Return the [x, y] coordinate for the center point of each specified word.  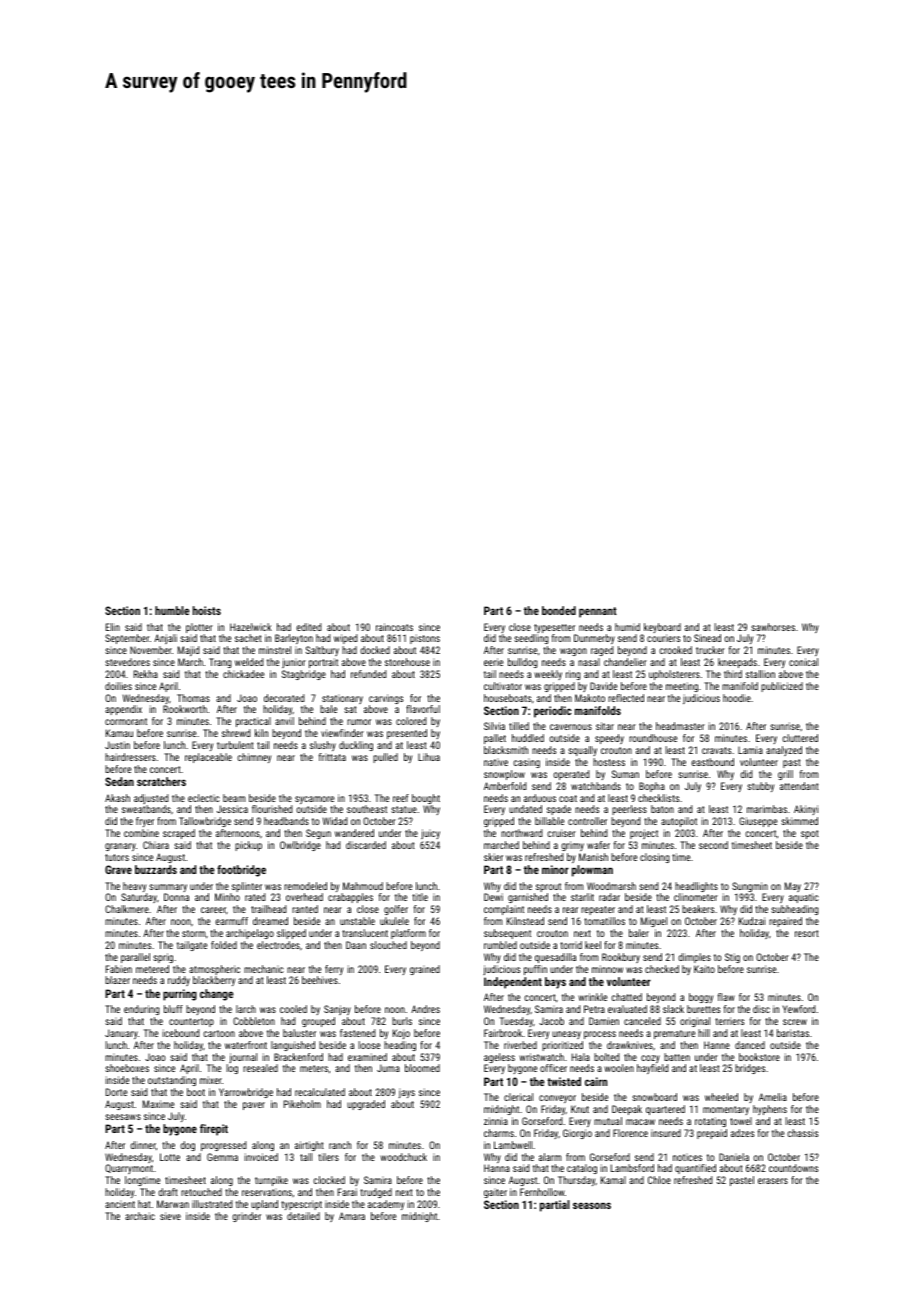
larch [246, 1009]
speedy [609, 739]
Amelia [773, 1097]
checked [662, 969]
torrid [571, 945]
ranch [340, 1145]
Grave [118, 869]
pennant [598, 612]
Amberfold [505, 786]
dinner [143, 1145]
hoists [207, 610]
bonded [559, 610]
